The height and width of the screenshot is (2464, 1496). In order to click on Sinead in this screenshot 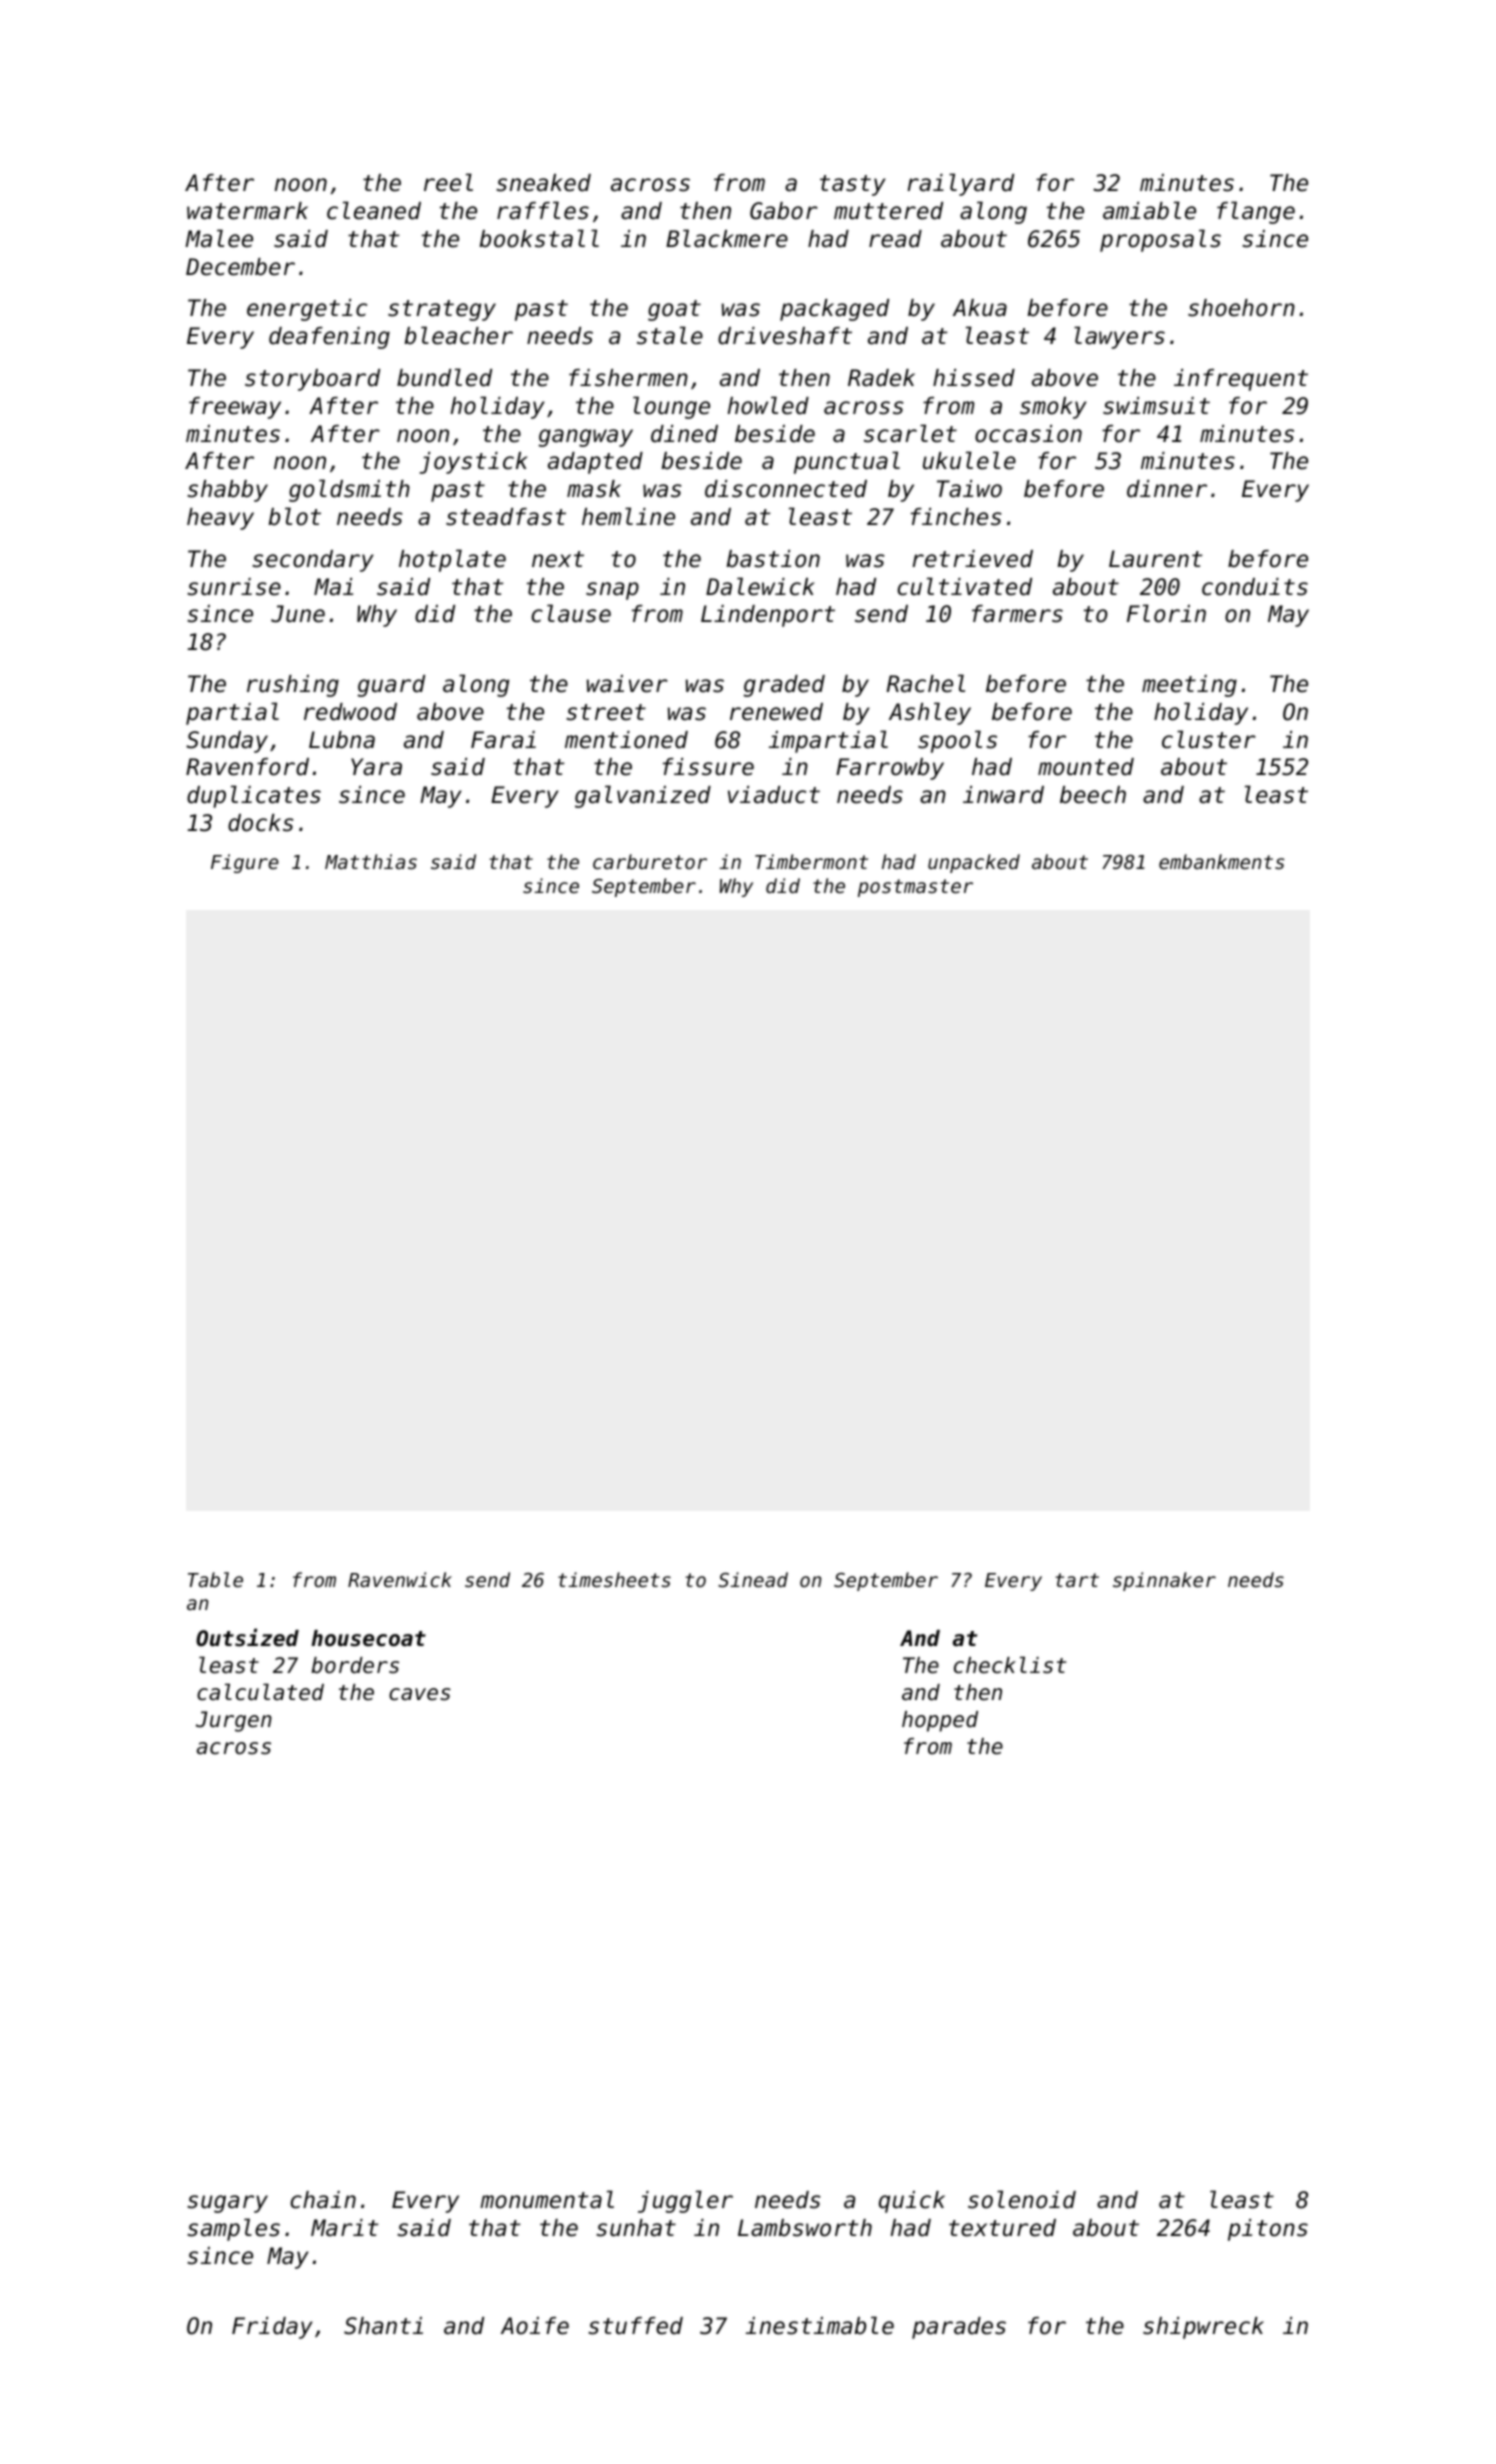, I will do `click(753, 1579)`.
